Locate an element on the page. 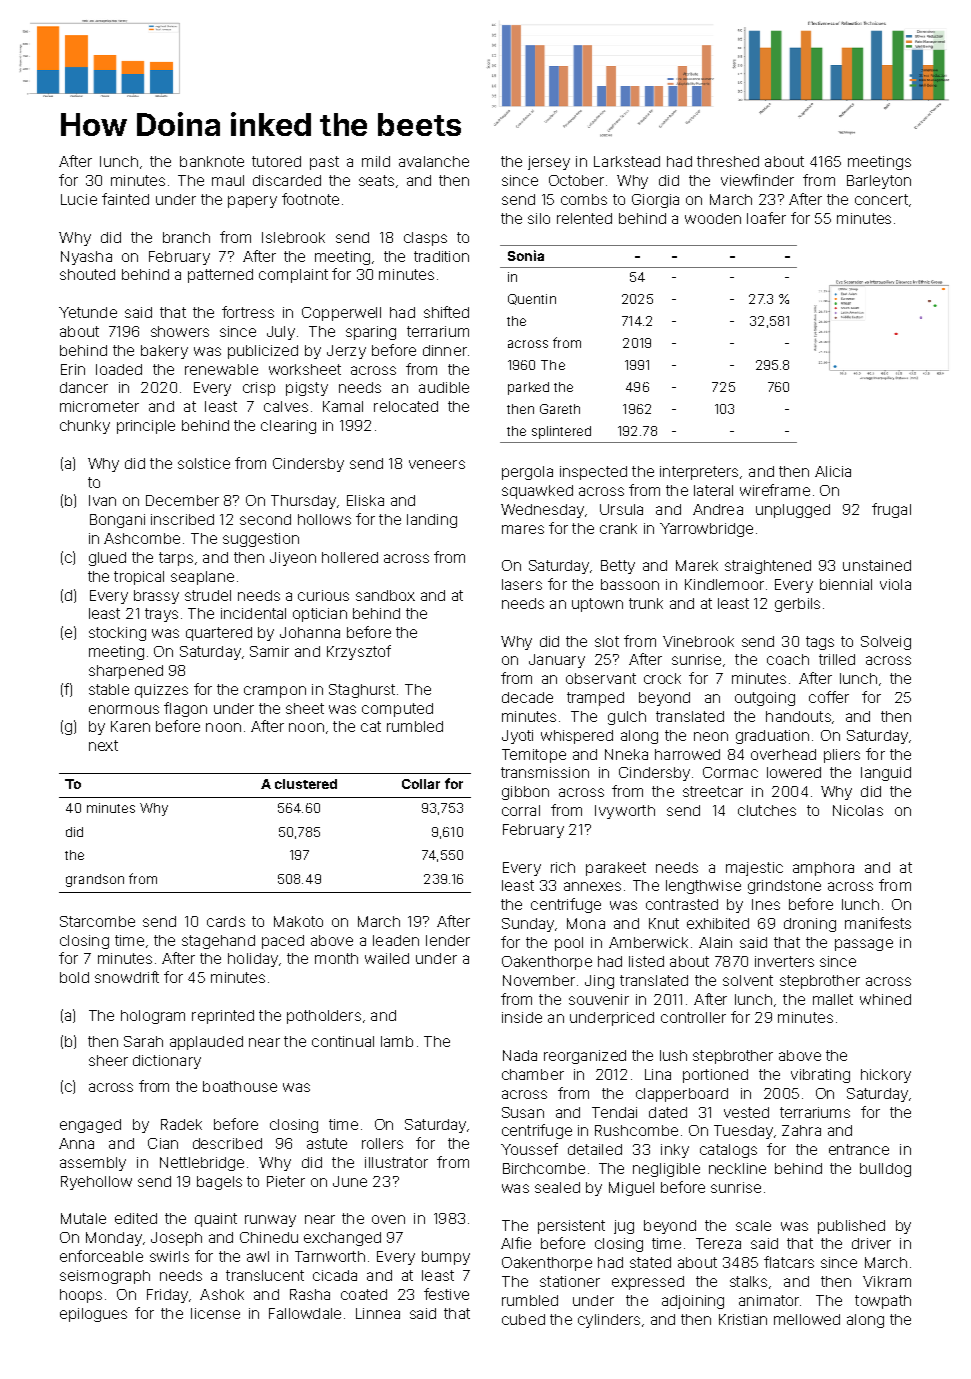  neckline is located at coordinates (737, 1168).
